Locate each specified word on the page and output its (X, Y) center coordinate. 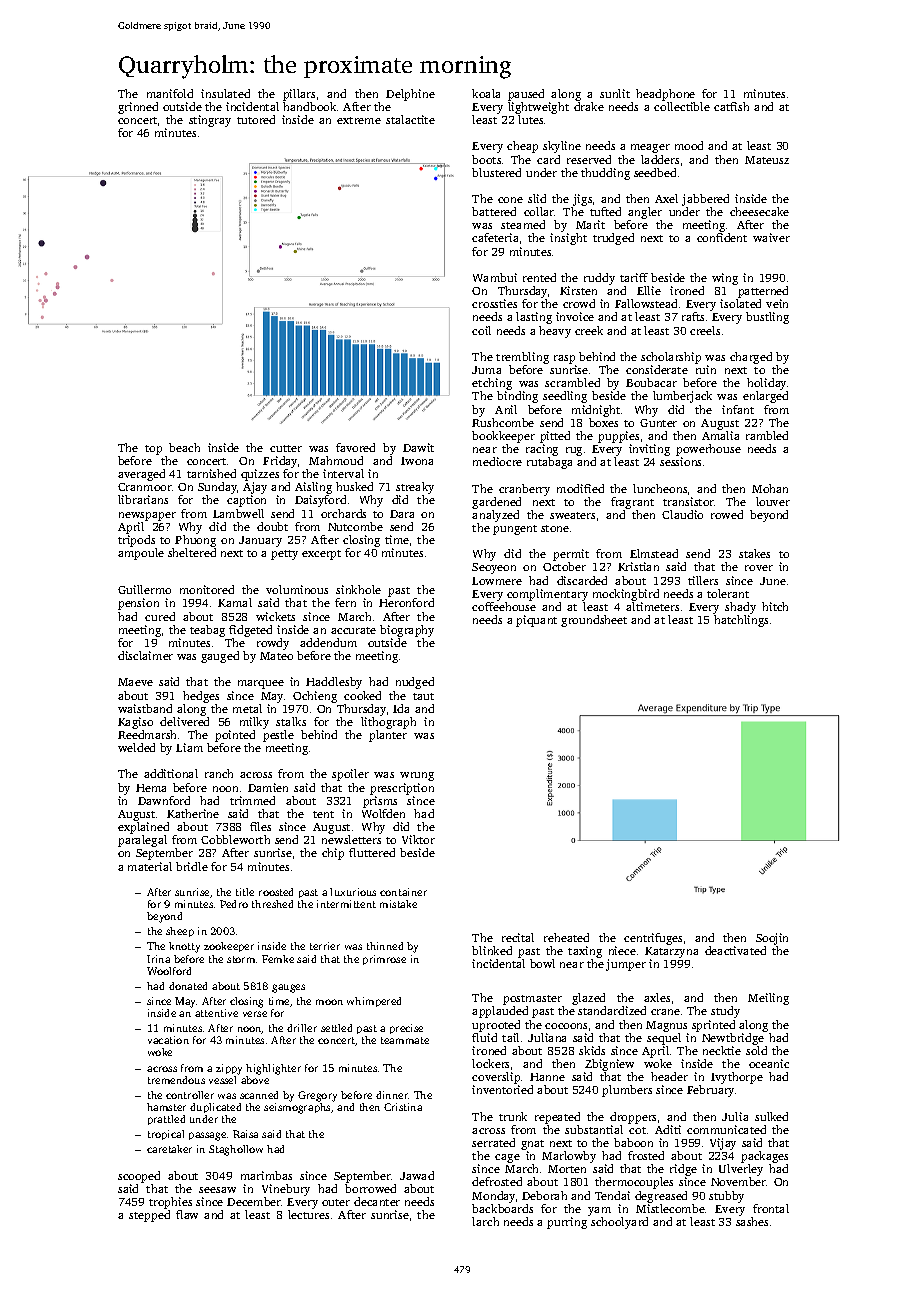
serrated (493, 1142)
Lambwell (238, 513)
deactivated (735, 950)
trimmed (252, 800)
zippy (229, 1069)
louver (773, 501)
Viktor (418, 839)
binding (517, 397)
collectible (682, 106)
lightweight (538, 108)
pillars (299, 95)
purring (567, 1223)
